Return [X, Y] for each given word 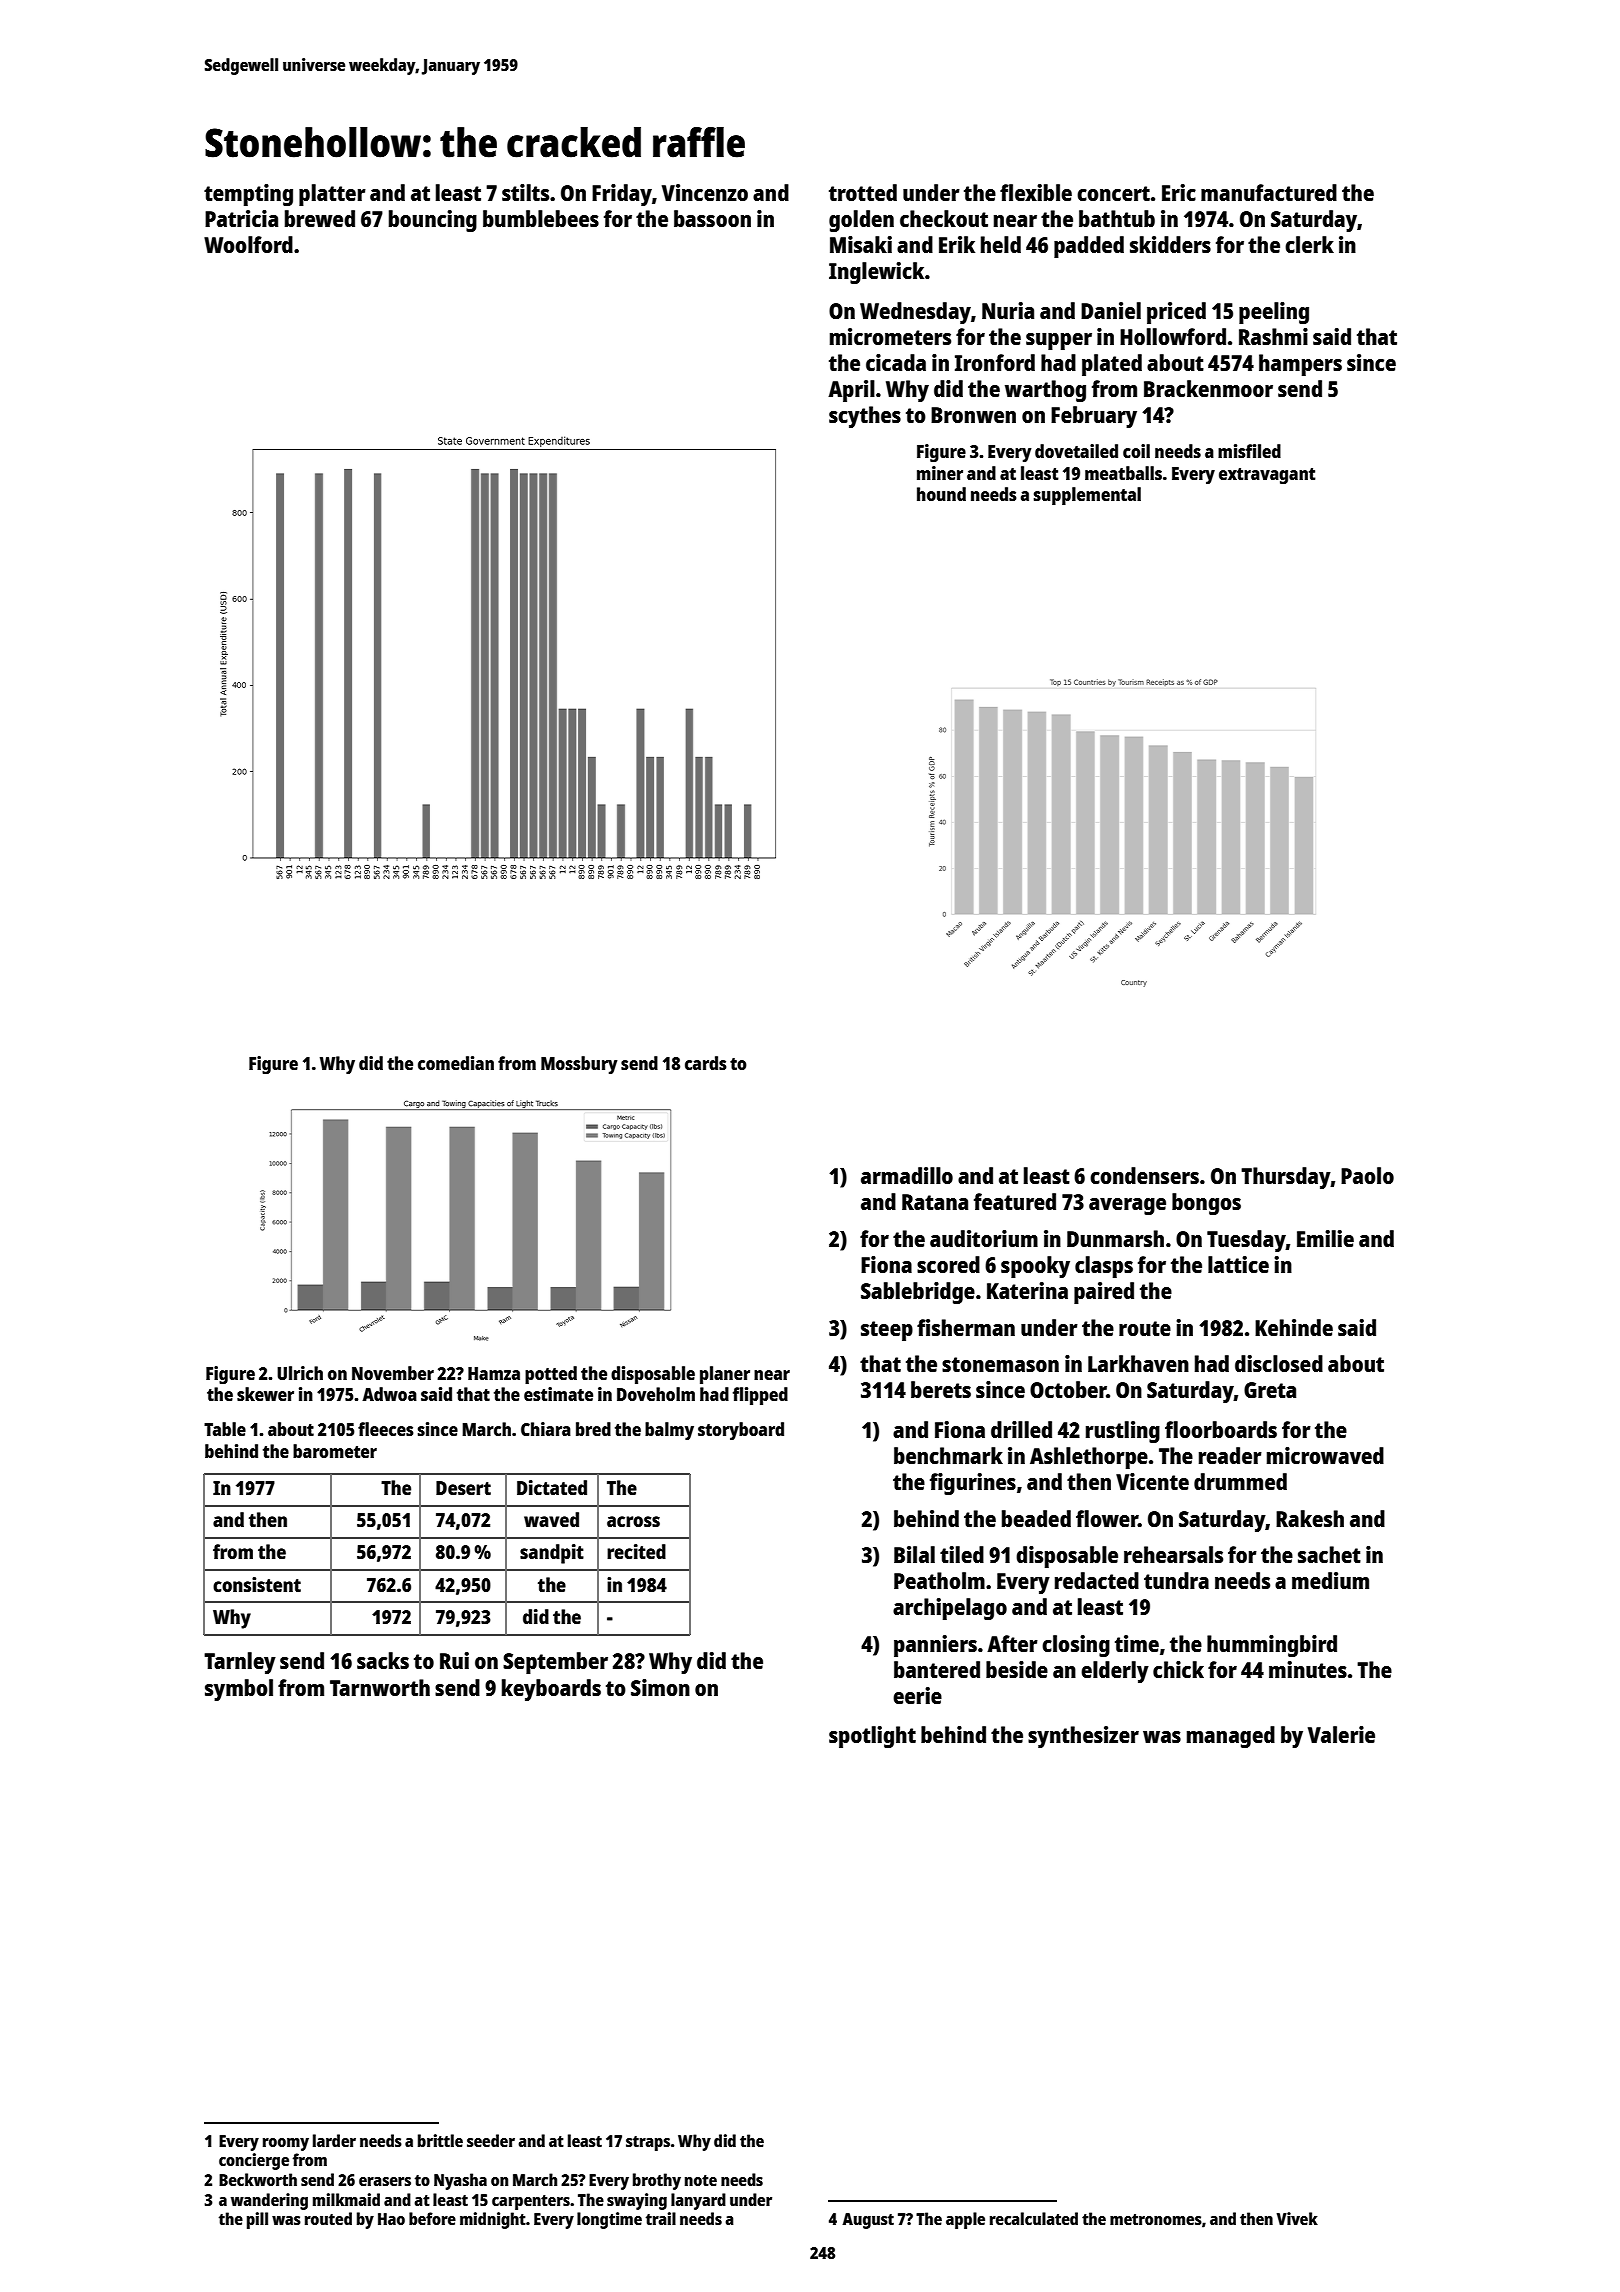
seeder [491, 2140]
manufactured [1269, 192]
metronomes [1156, 2219]
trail [661, 2218]
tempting [248, 195]
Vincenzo [705, 192]
